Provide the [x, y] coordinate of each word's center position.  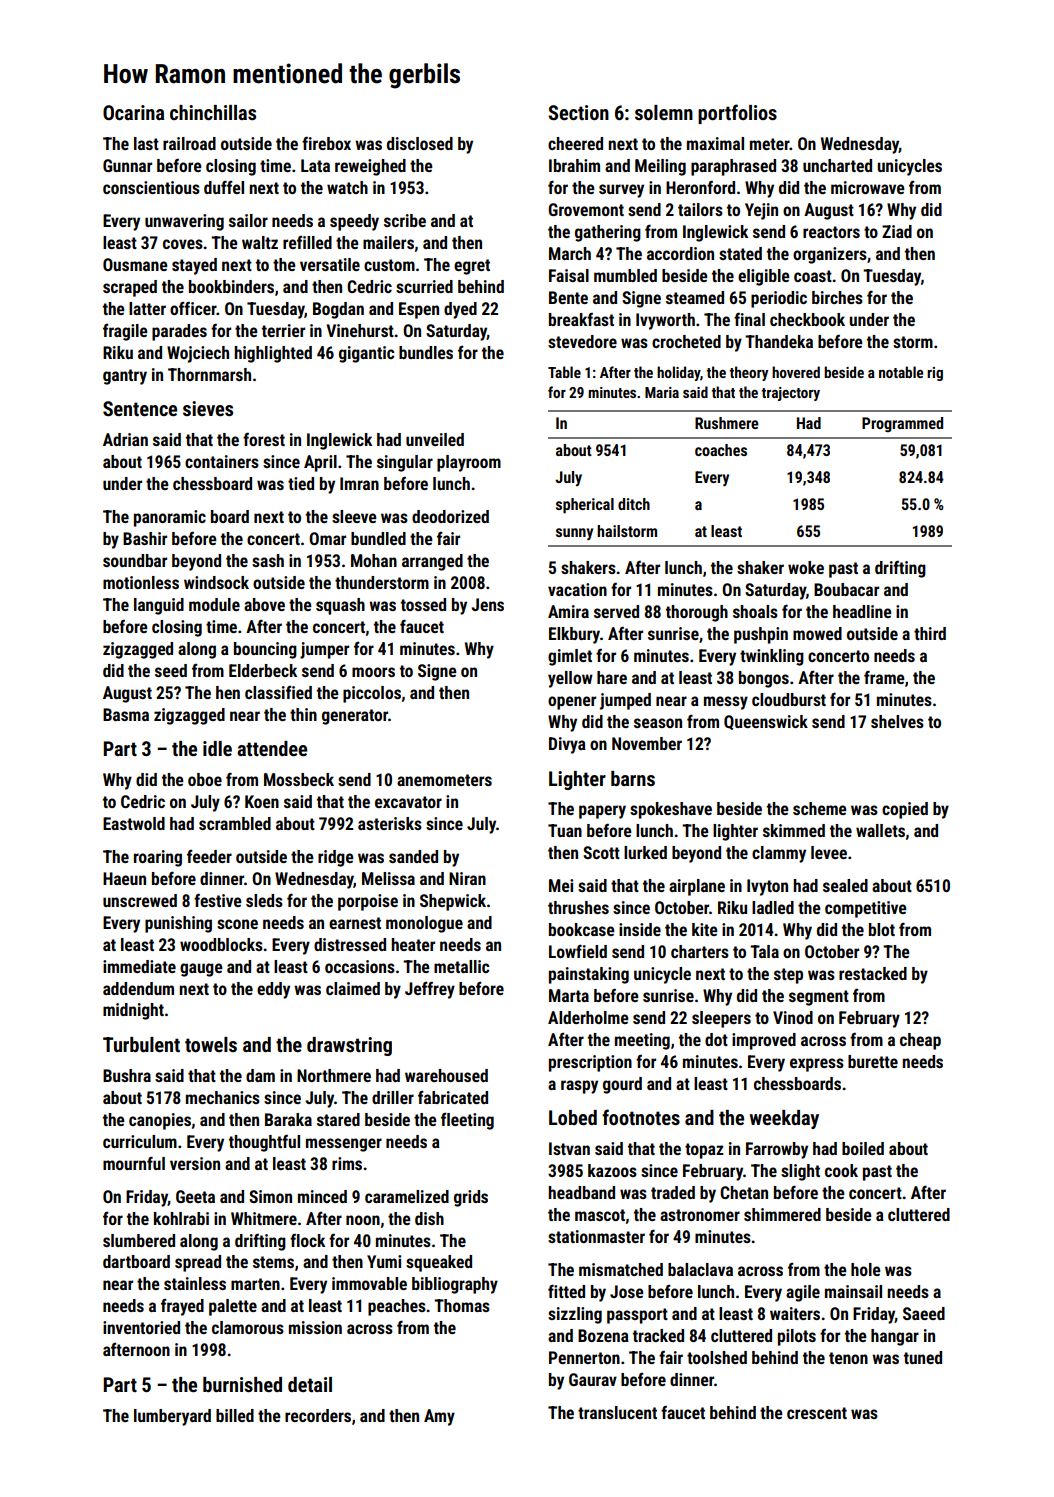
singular [405, 463]
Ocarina [133, 112]
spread [198, 1263]
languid [159, 606]
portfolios [737, 114]
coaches [721, 450]
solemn [664, 112]
